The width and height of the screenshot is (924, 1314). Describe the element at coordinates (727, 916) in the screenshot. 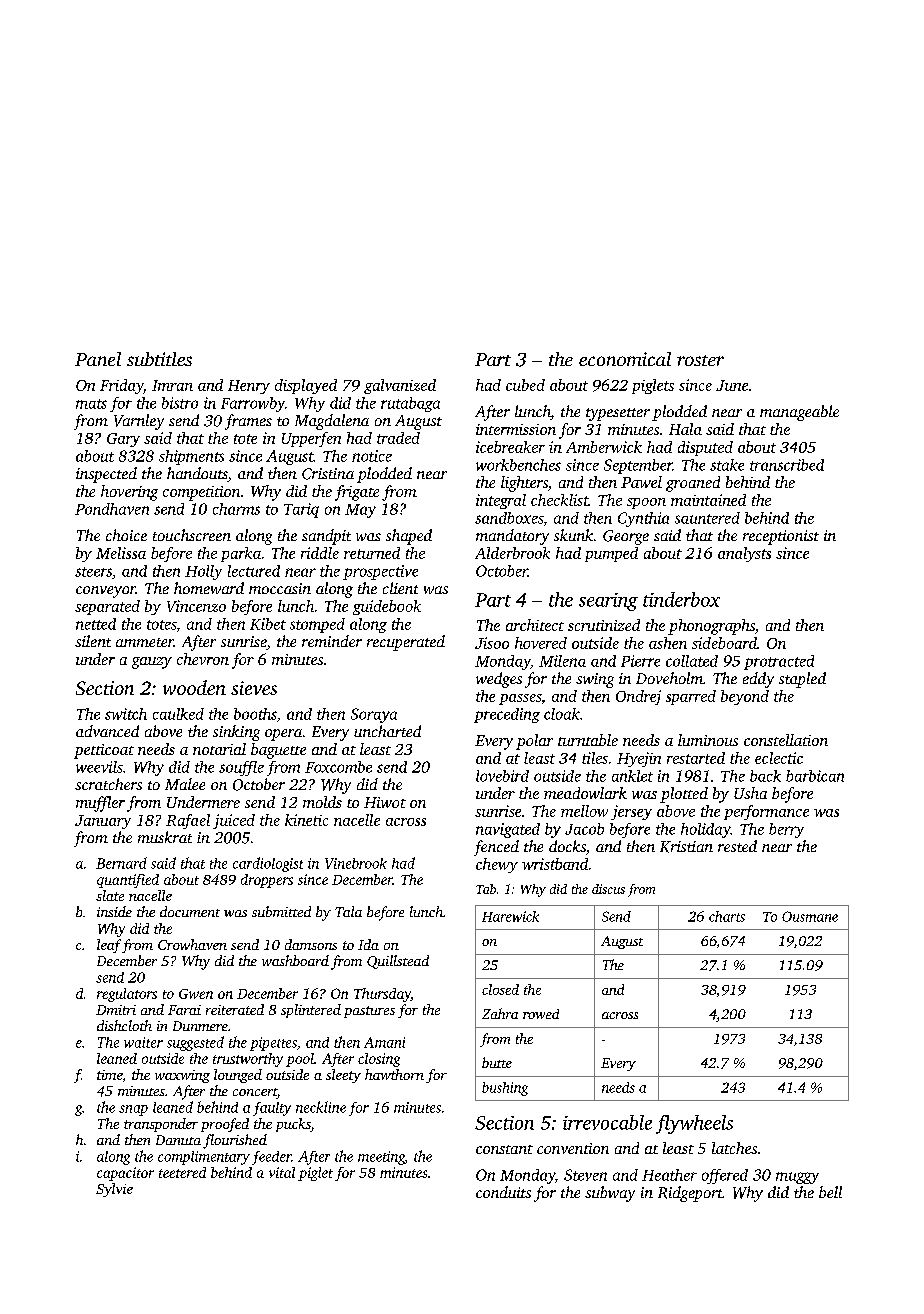

I see `charts` at that location.
